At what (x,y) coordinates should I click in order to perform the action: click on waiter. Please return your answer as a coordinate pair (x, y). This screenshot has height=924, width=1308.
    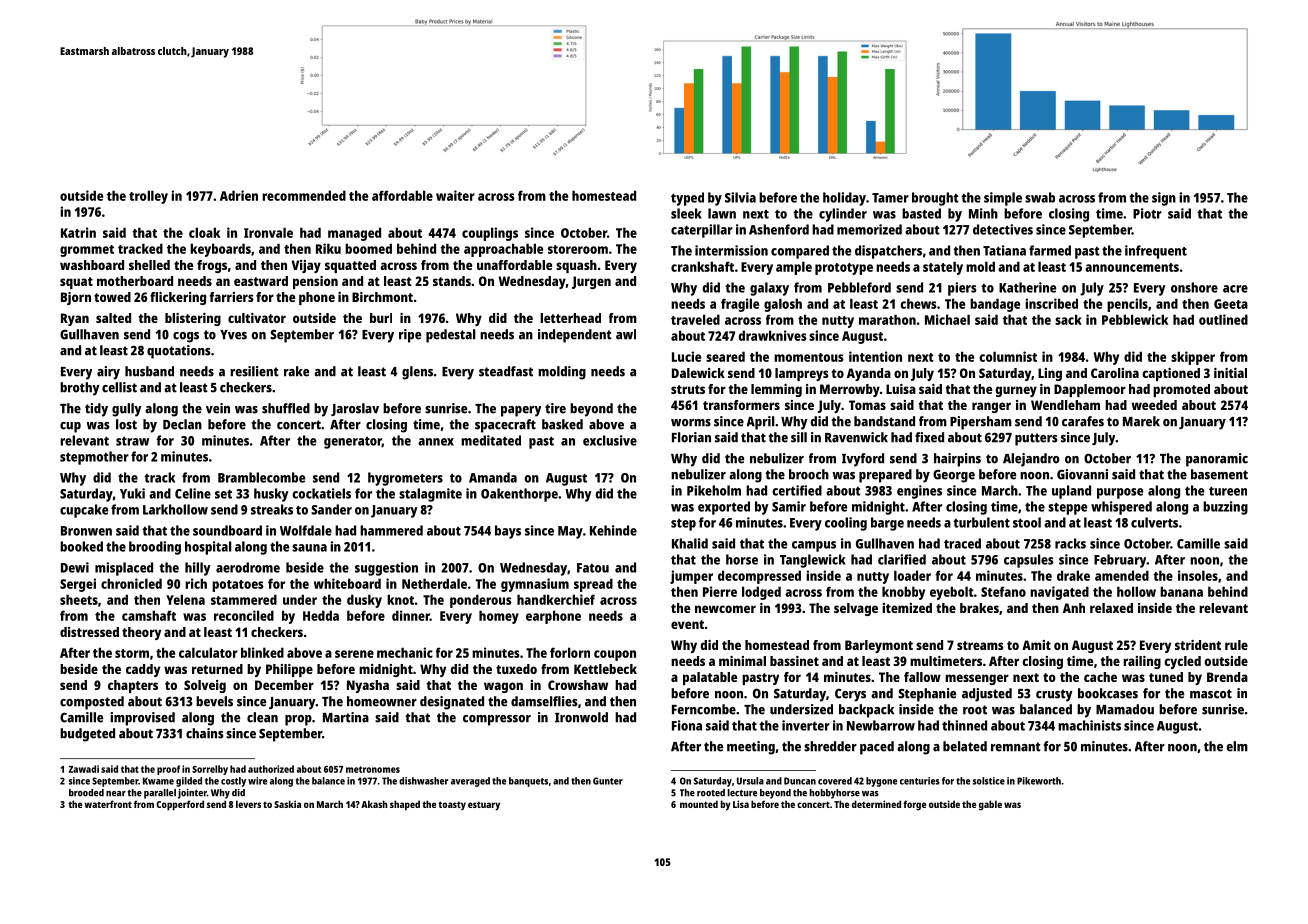
    Looking at the image, I should click on (455, 195).
